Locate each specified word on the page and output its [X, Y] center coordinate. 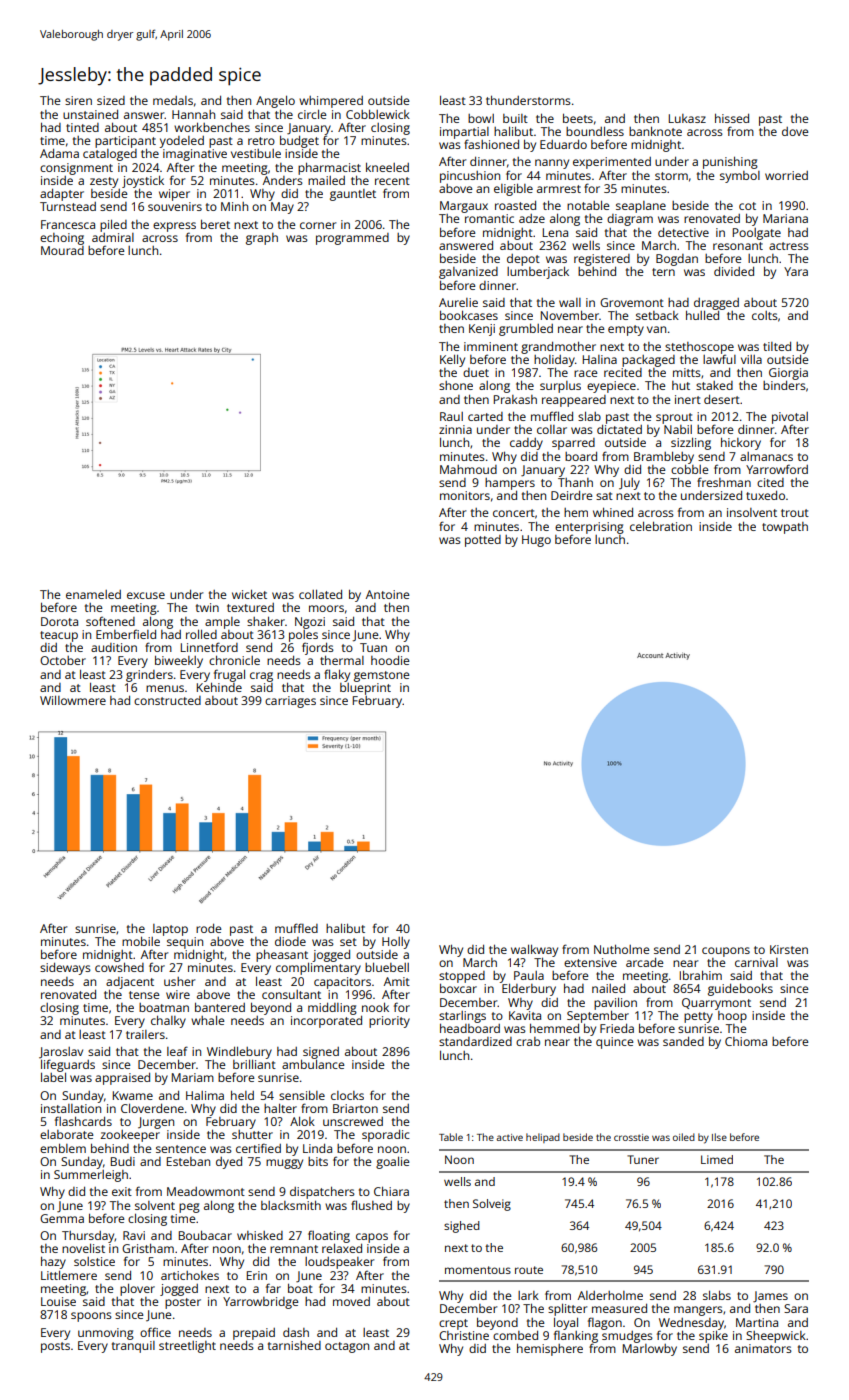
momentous [478, 1270]
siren [78, 100]
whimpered [331, 102]
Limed [717, 1159]
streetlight [187, 1347]
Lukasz [687, 118]
